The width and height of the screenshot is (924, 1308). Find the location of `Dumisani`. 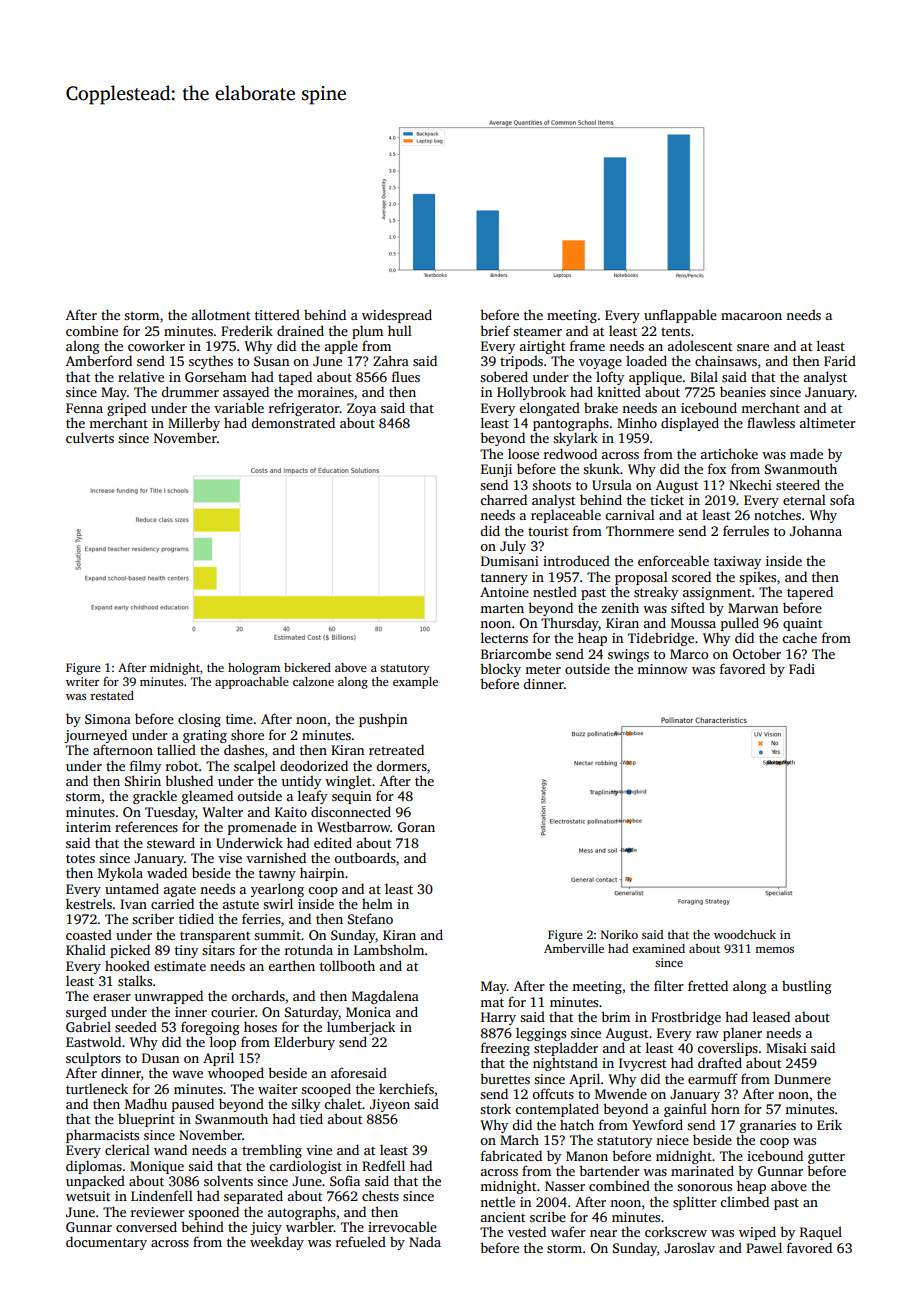

Dumisani is located at coordinates (510, 561).
